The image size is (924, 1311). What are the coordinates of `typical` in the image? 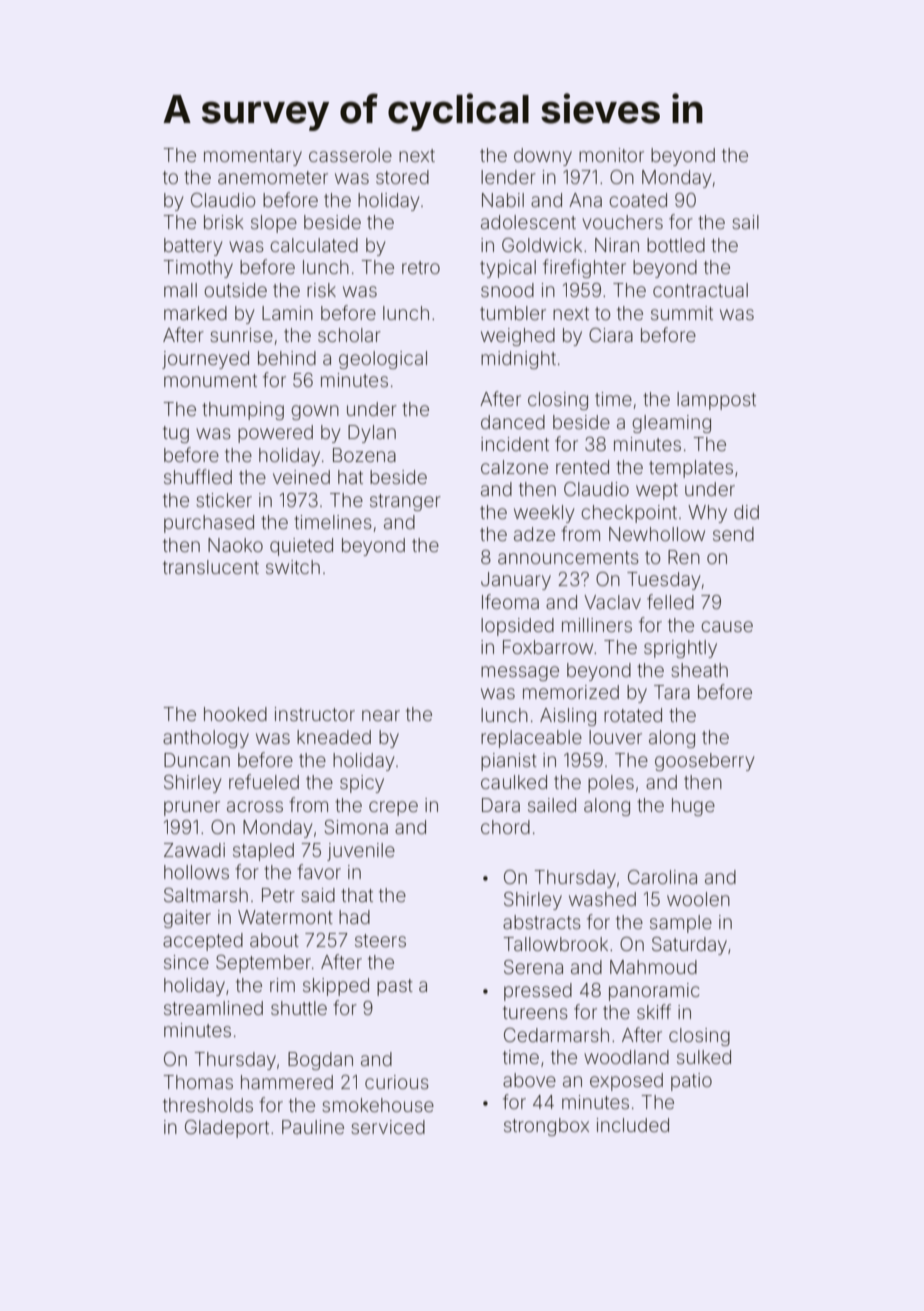 It's located at (508, 269).
